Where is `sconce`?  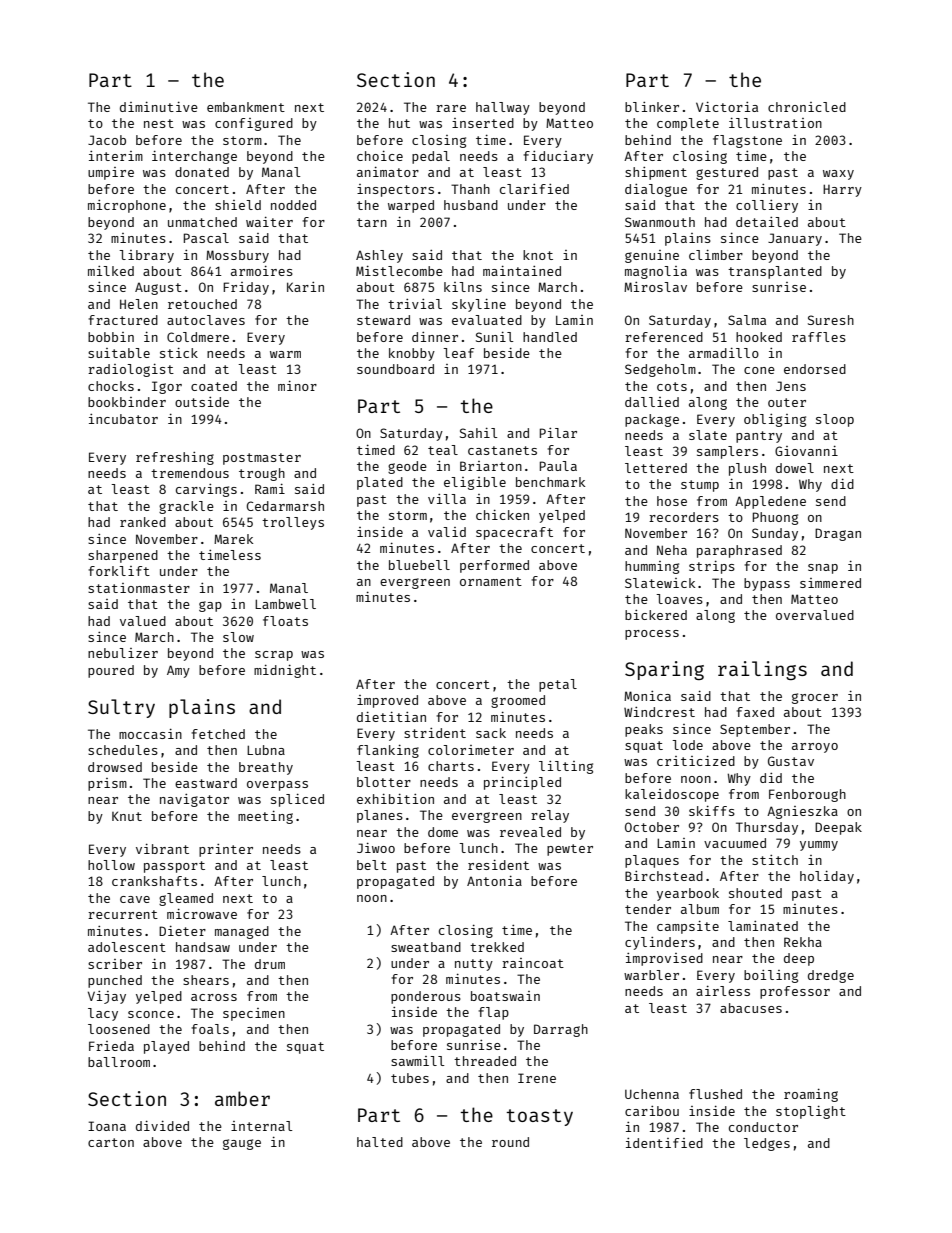
sconce is located at coordinates (151, 1014).
